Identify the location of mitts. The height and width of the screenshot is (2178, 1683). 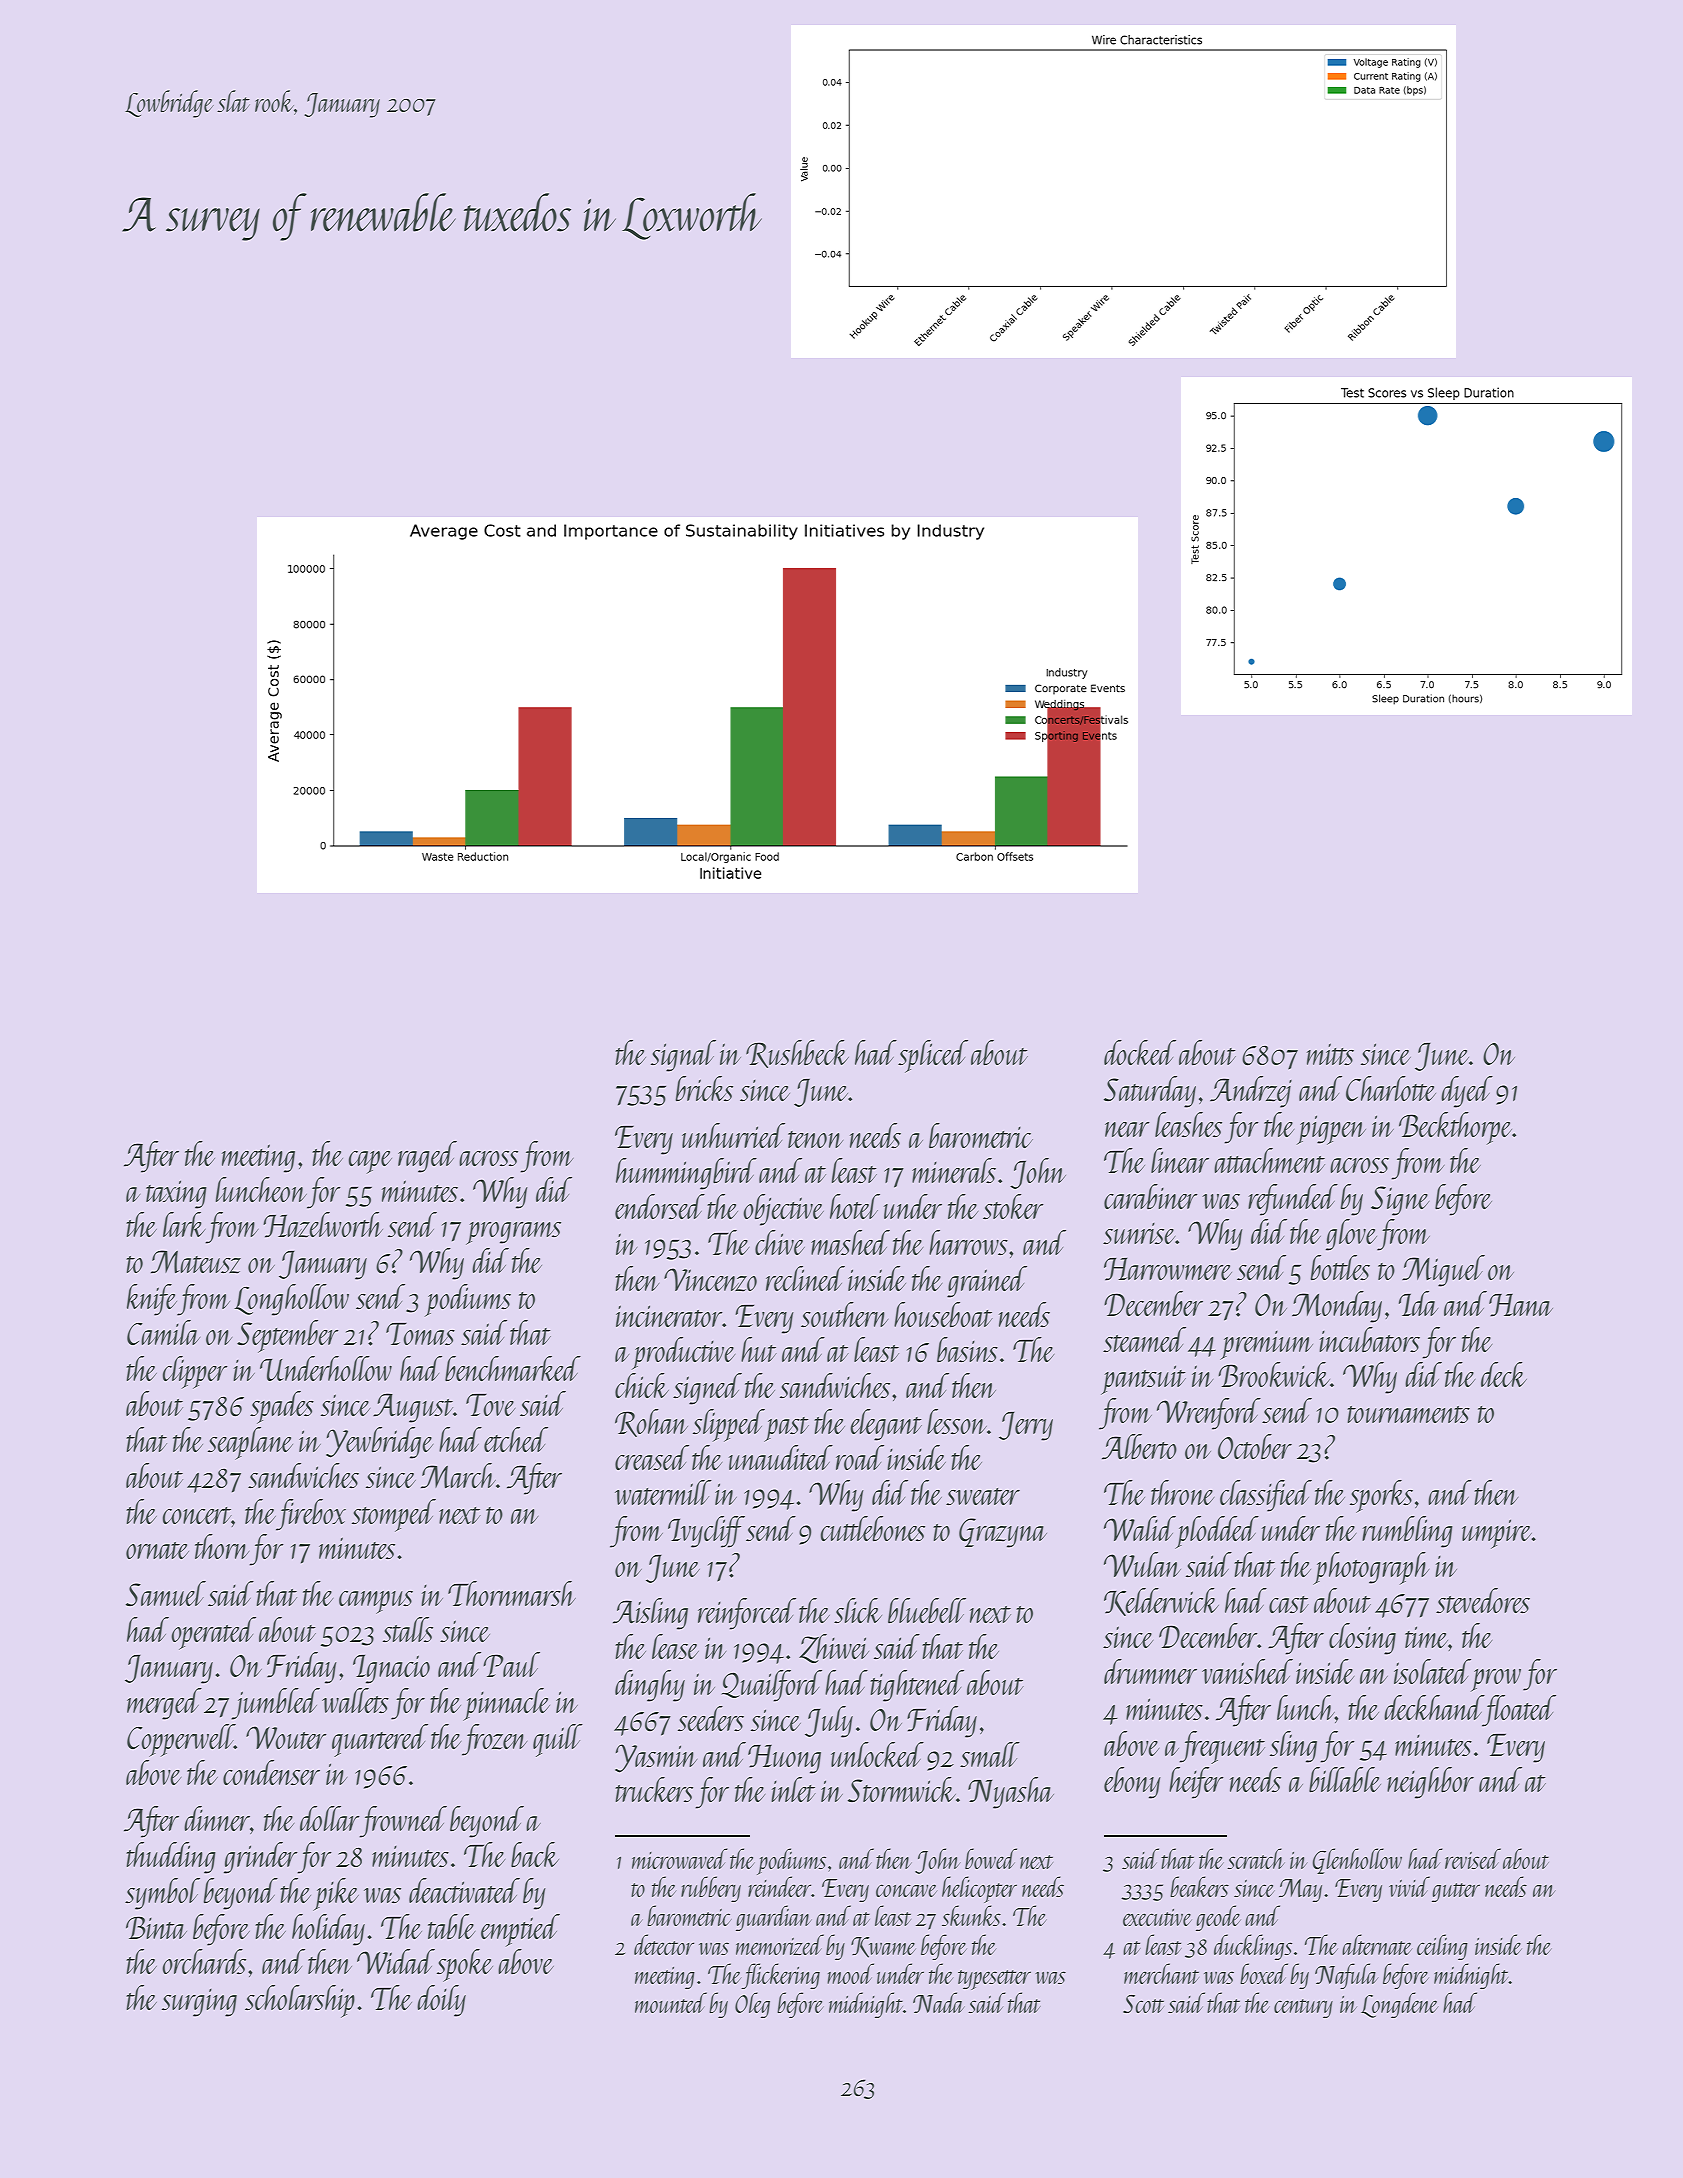
(1330, 1054).
